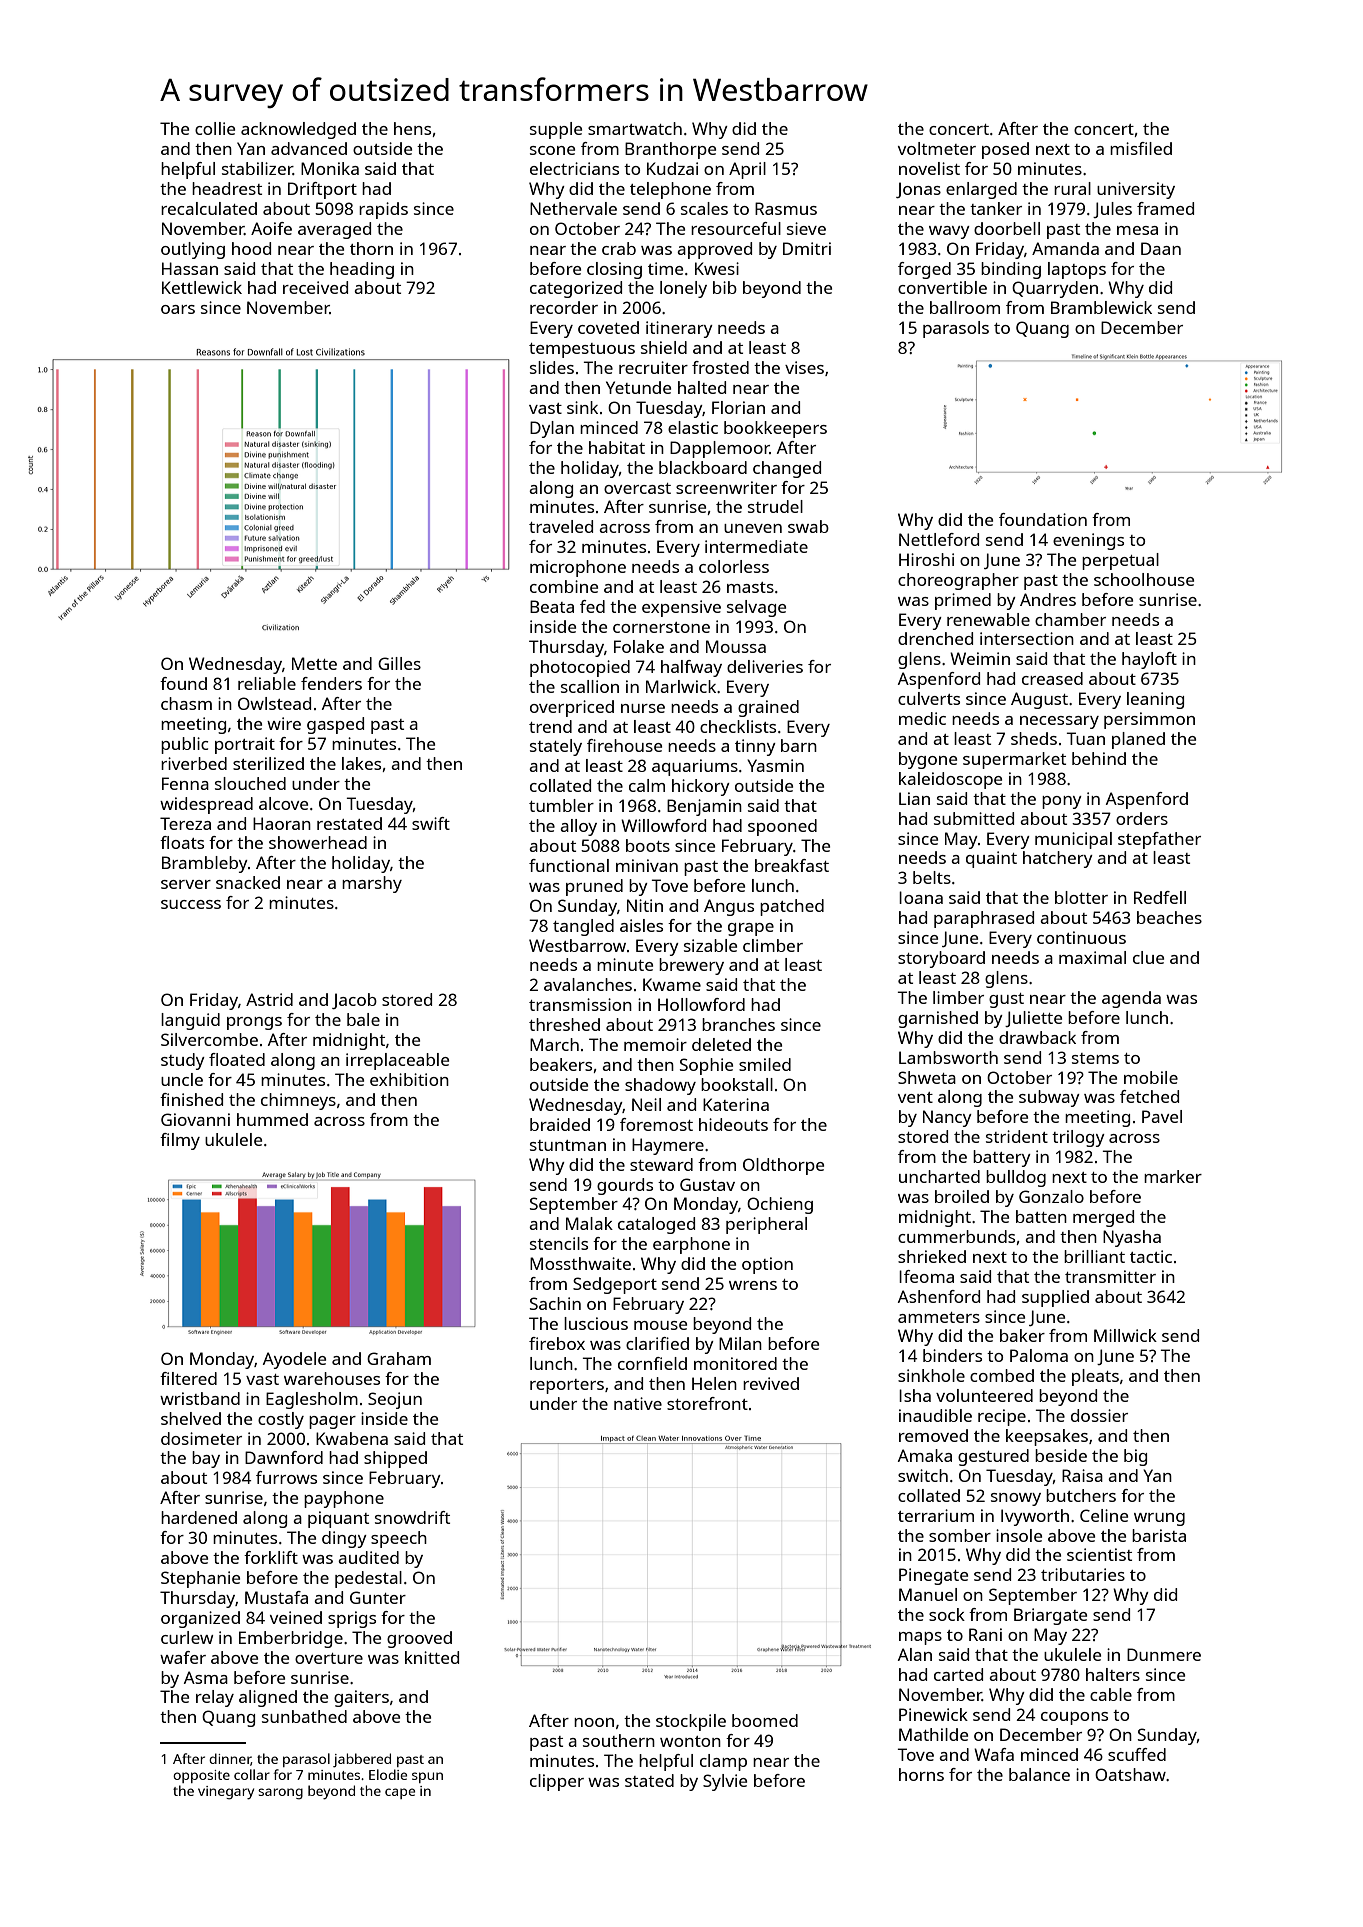 The height and width of the screenshot is (1927, 1363). Describe the element at coordinates (1110, 1276) in the screenshot. I see `transmitter` at that location.
